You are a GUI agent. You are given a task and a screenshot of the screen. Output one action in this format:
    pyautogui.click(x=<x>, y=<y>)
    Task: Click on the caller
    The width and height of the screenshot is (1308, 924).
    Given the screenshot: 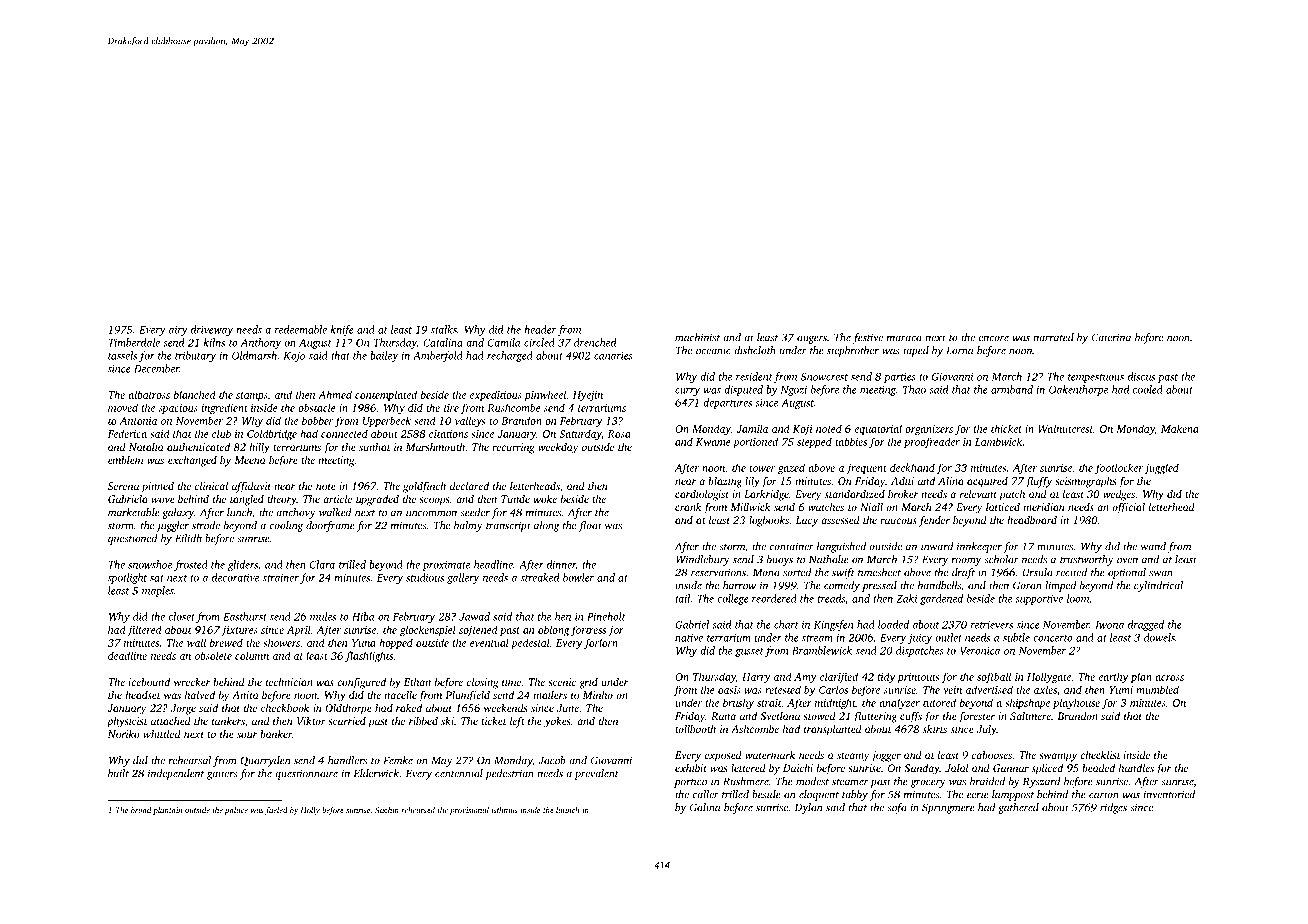 What is the action you would take?
    pyautogui.click(x=706, y=794)
